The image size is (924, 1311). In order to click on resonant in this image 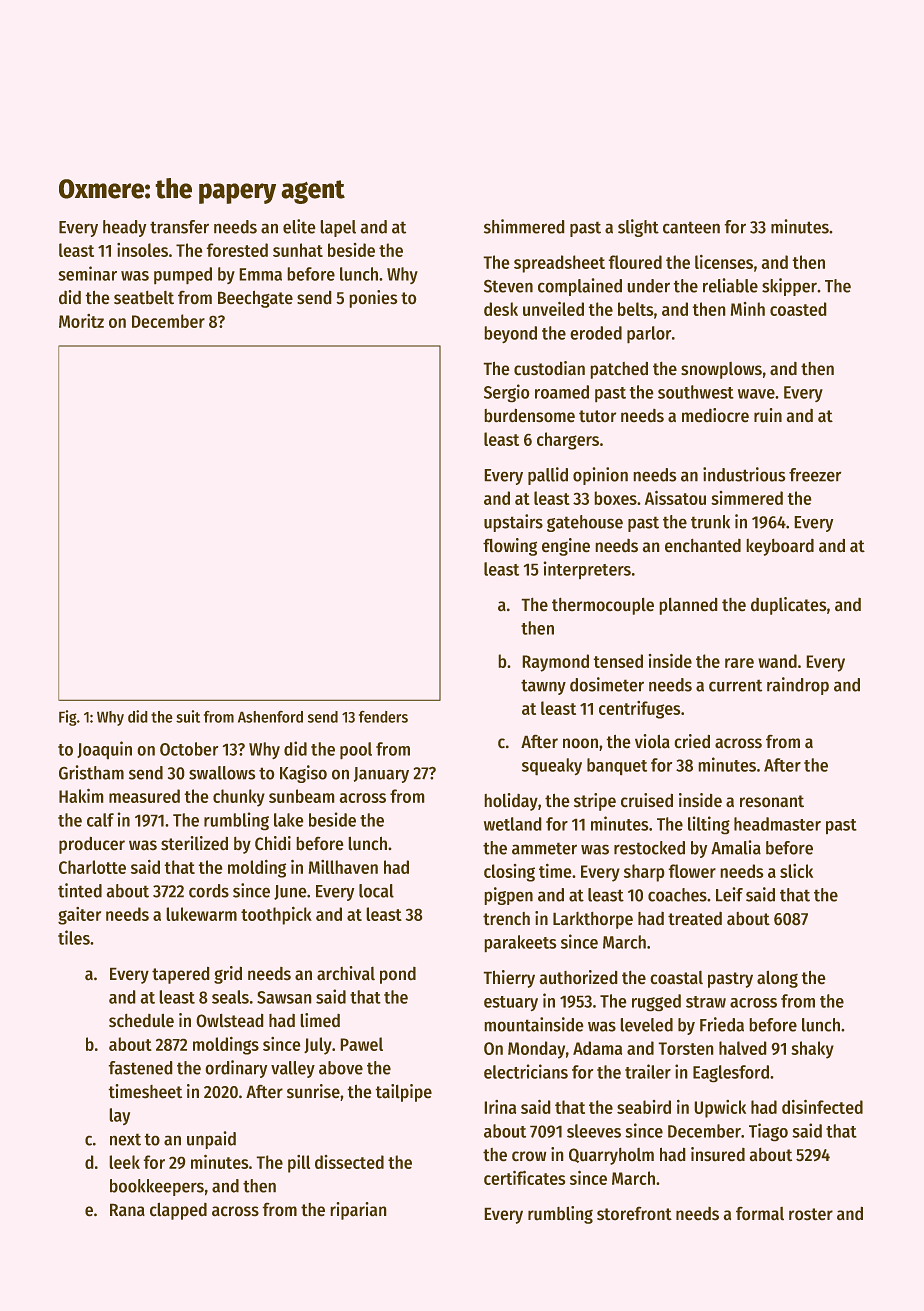, I will do `click(772, 801)`.
